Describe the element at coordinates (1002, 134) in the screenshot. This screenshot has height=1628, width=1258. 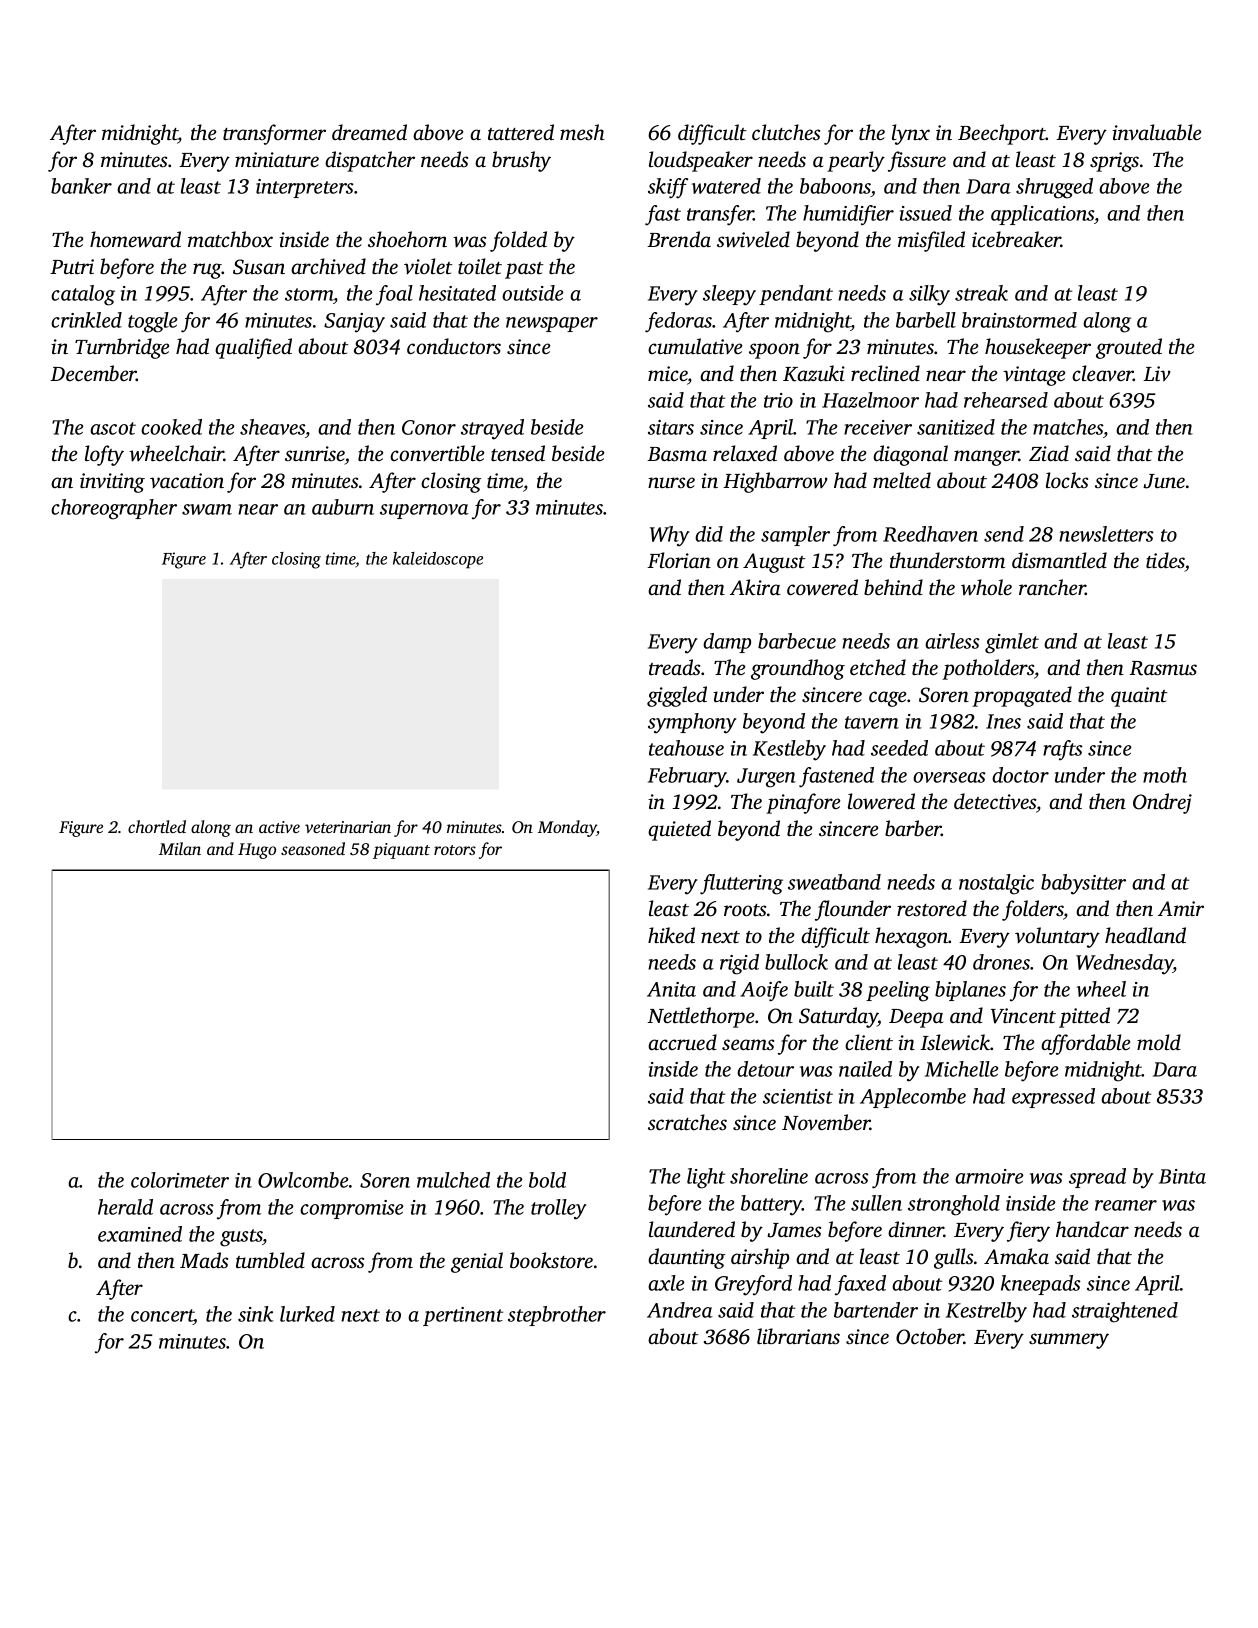
I see `Beechport` at that location.
